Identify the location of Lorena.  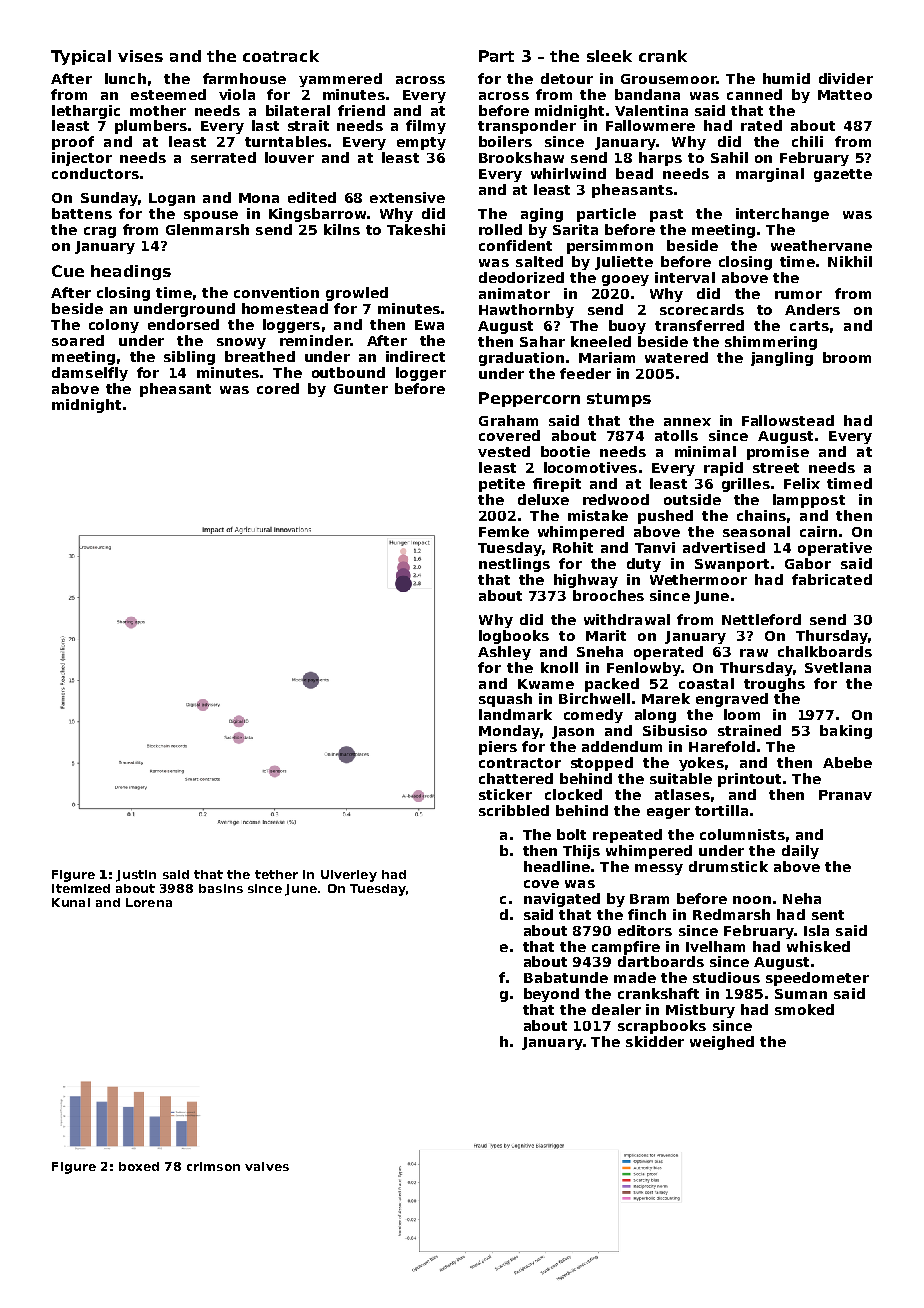
(149, 902).
